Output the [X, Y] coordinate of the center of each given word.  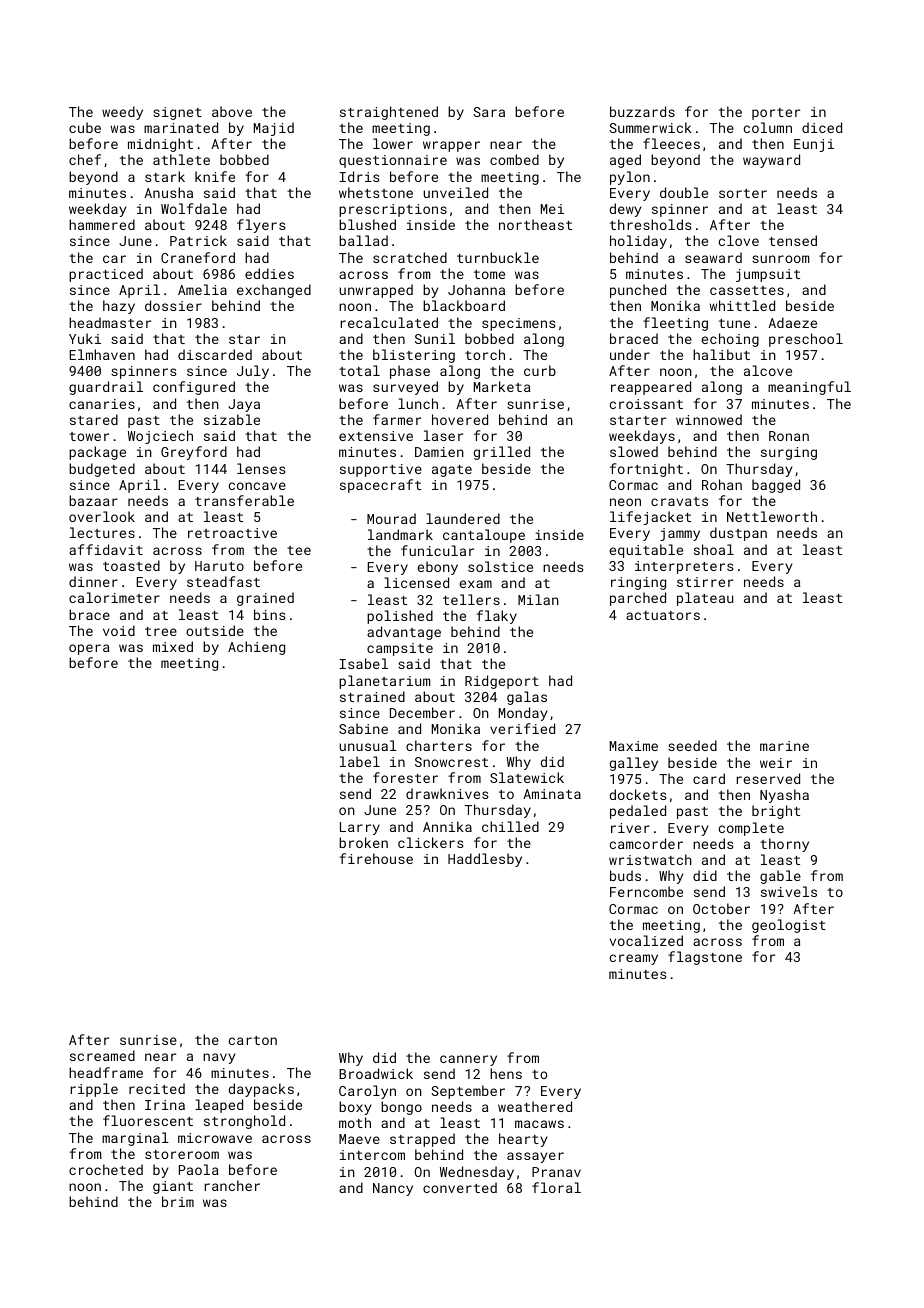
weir [776, 763]
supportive [381, 470]
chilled [510, 826]
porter [776, 114]
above [232, 111]
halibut [721, 354]
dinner [93, 581]
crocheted [106, 1169]
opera [89, 649]
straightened [389, 113]
